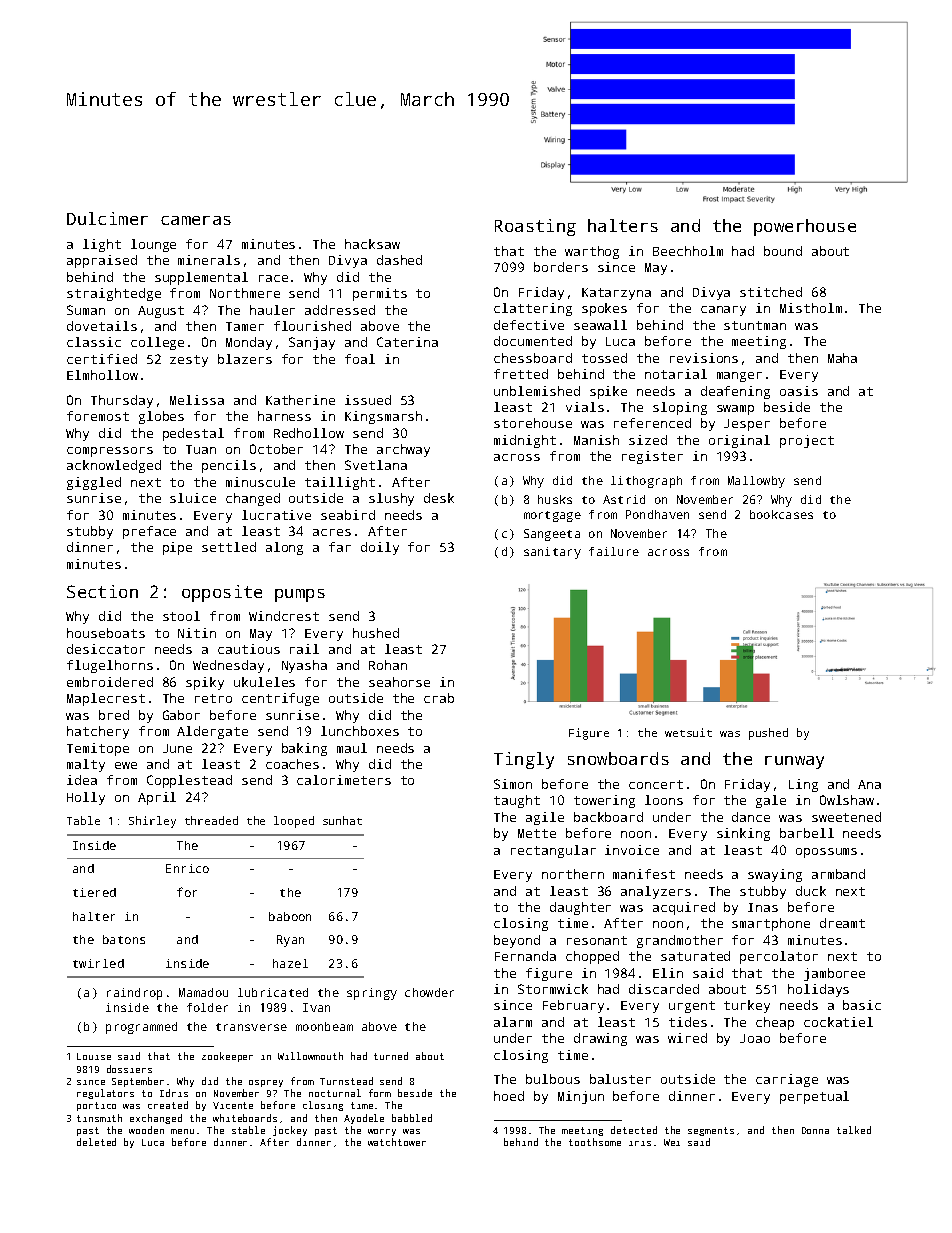 This image has width=952, height=1233. I want to click on dashed, so click(399, 260).
